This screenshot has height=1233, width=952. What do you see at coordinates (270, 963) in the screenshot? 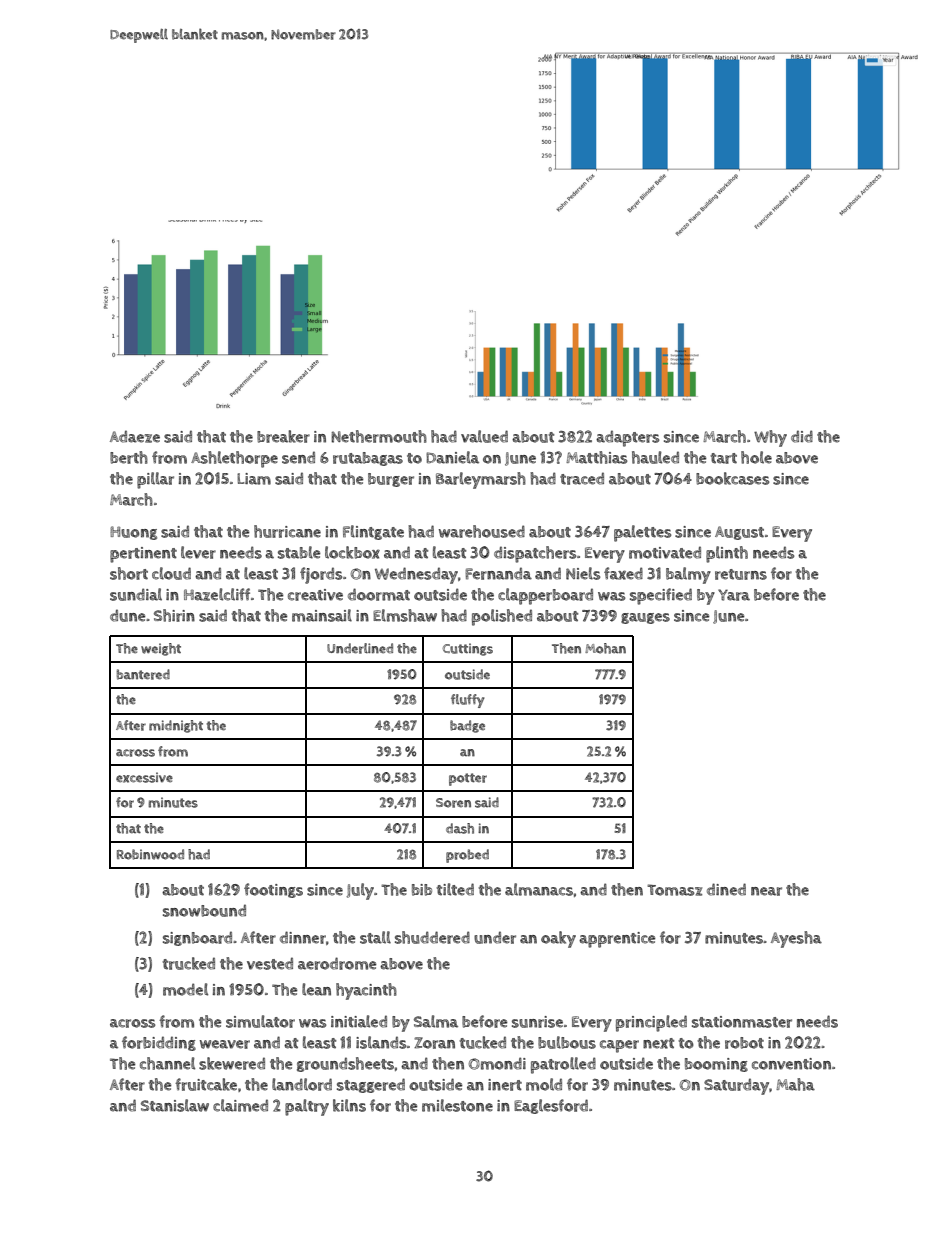
I see `vested` at bounding box center [270, 963].
